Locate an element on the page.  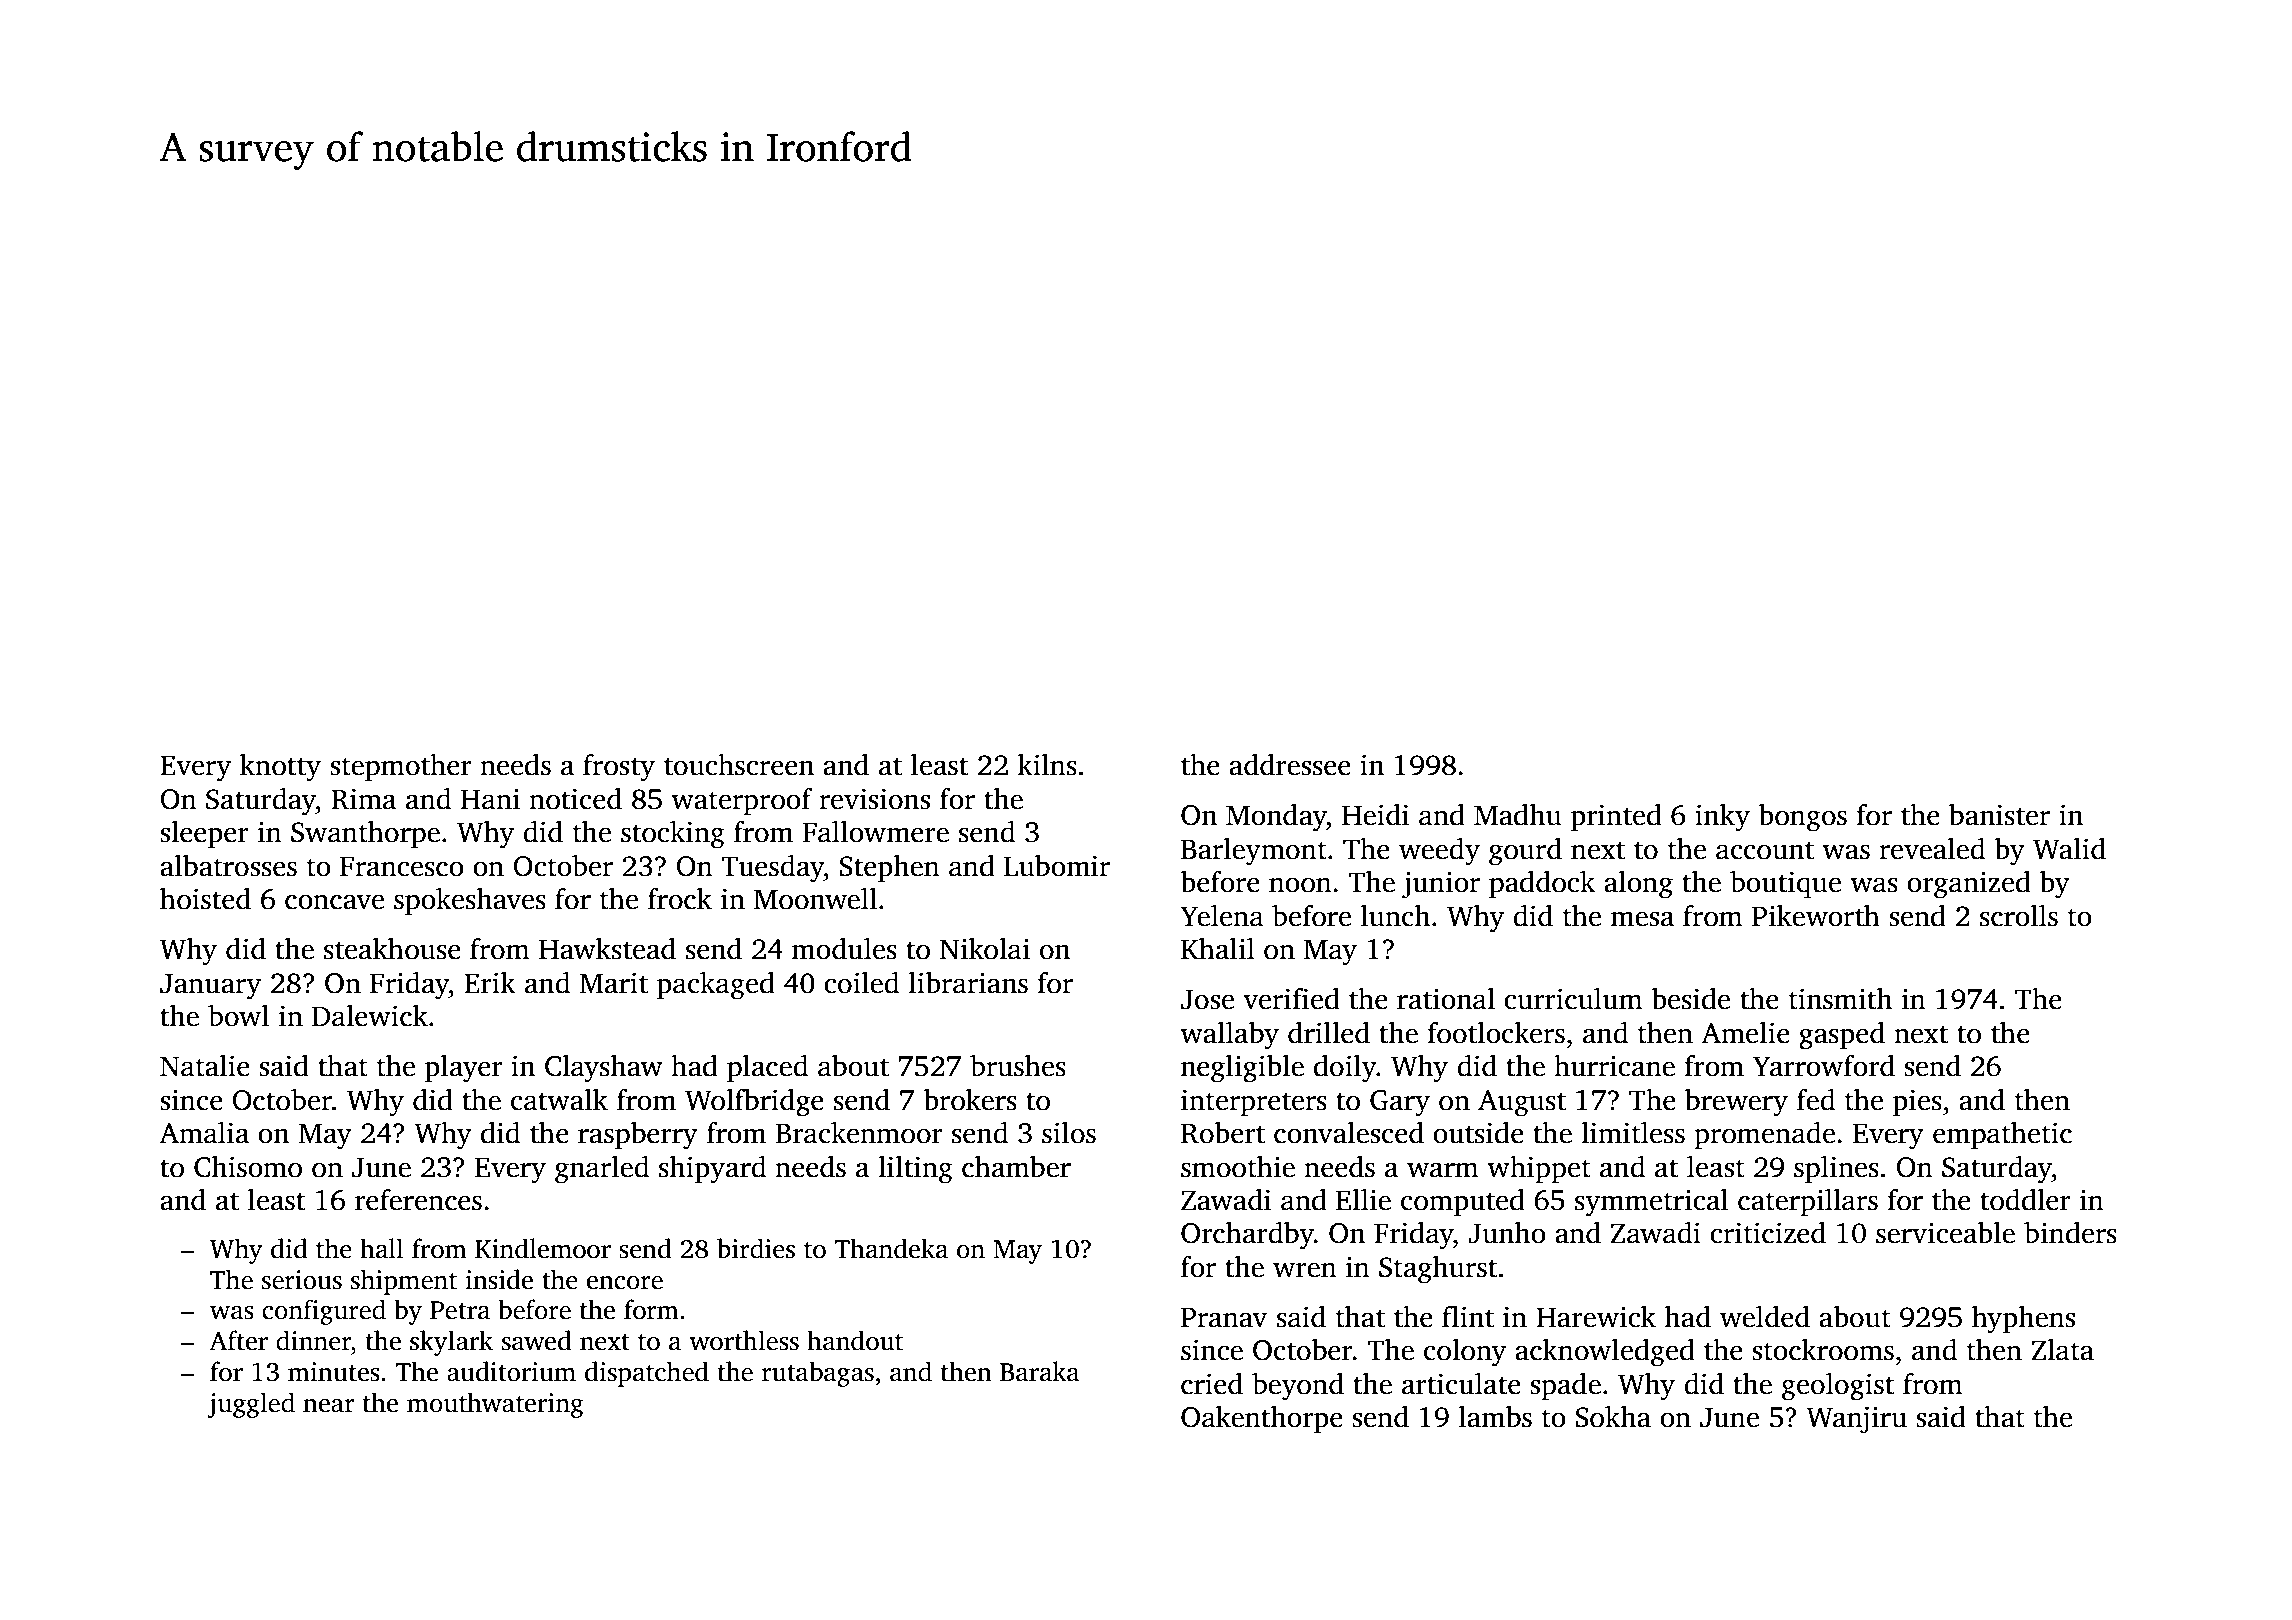
knotty is located at coordinates (280, 768).
